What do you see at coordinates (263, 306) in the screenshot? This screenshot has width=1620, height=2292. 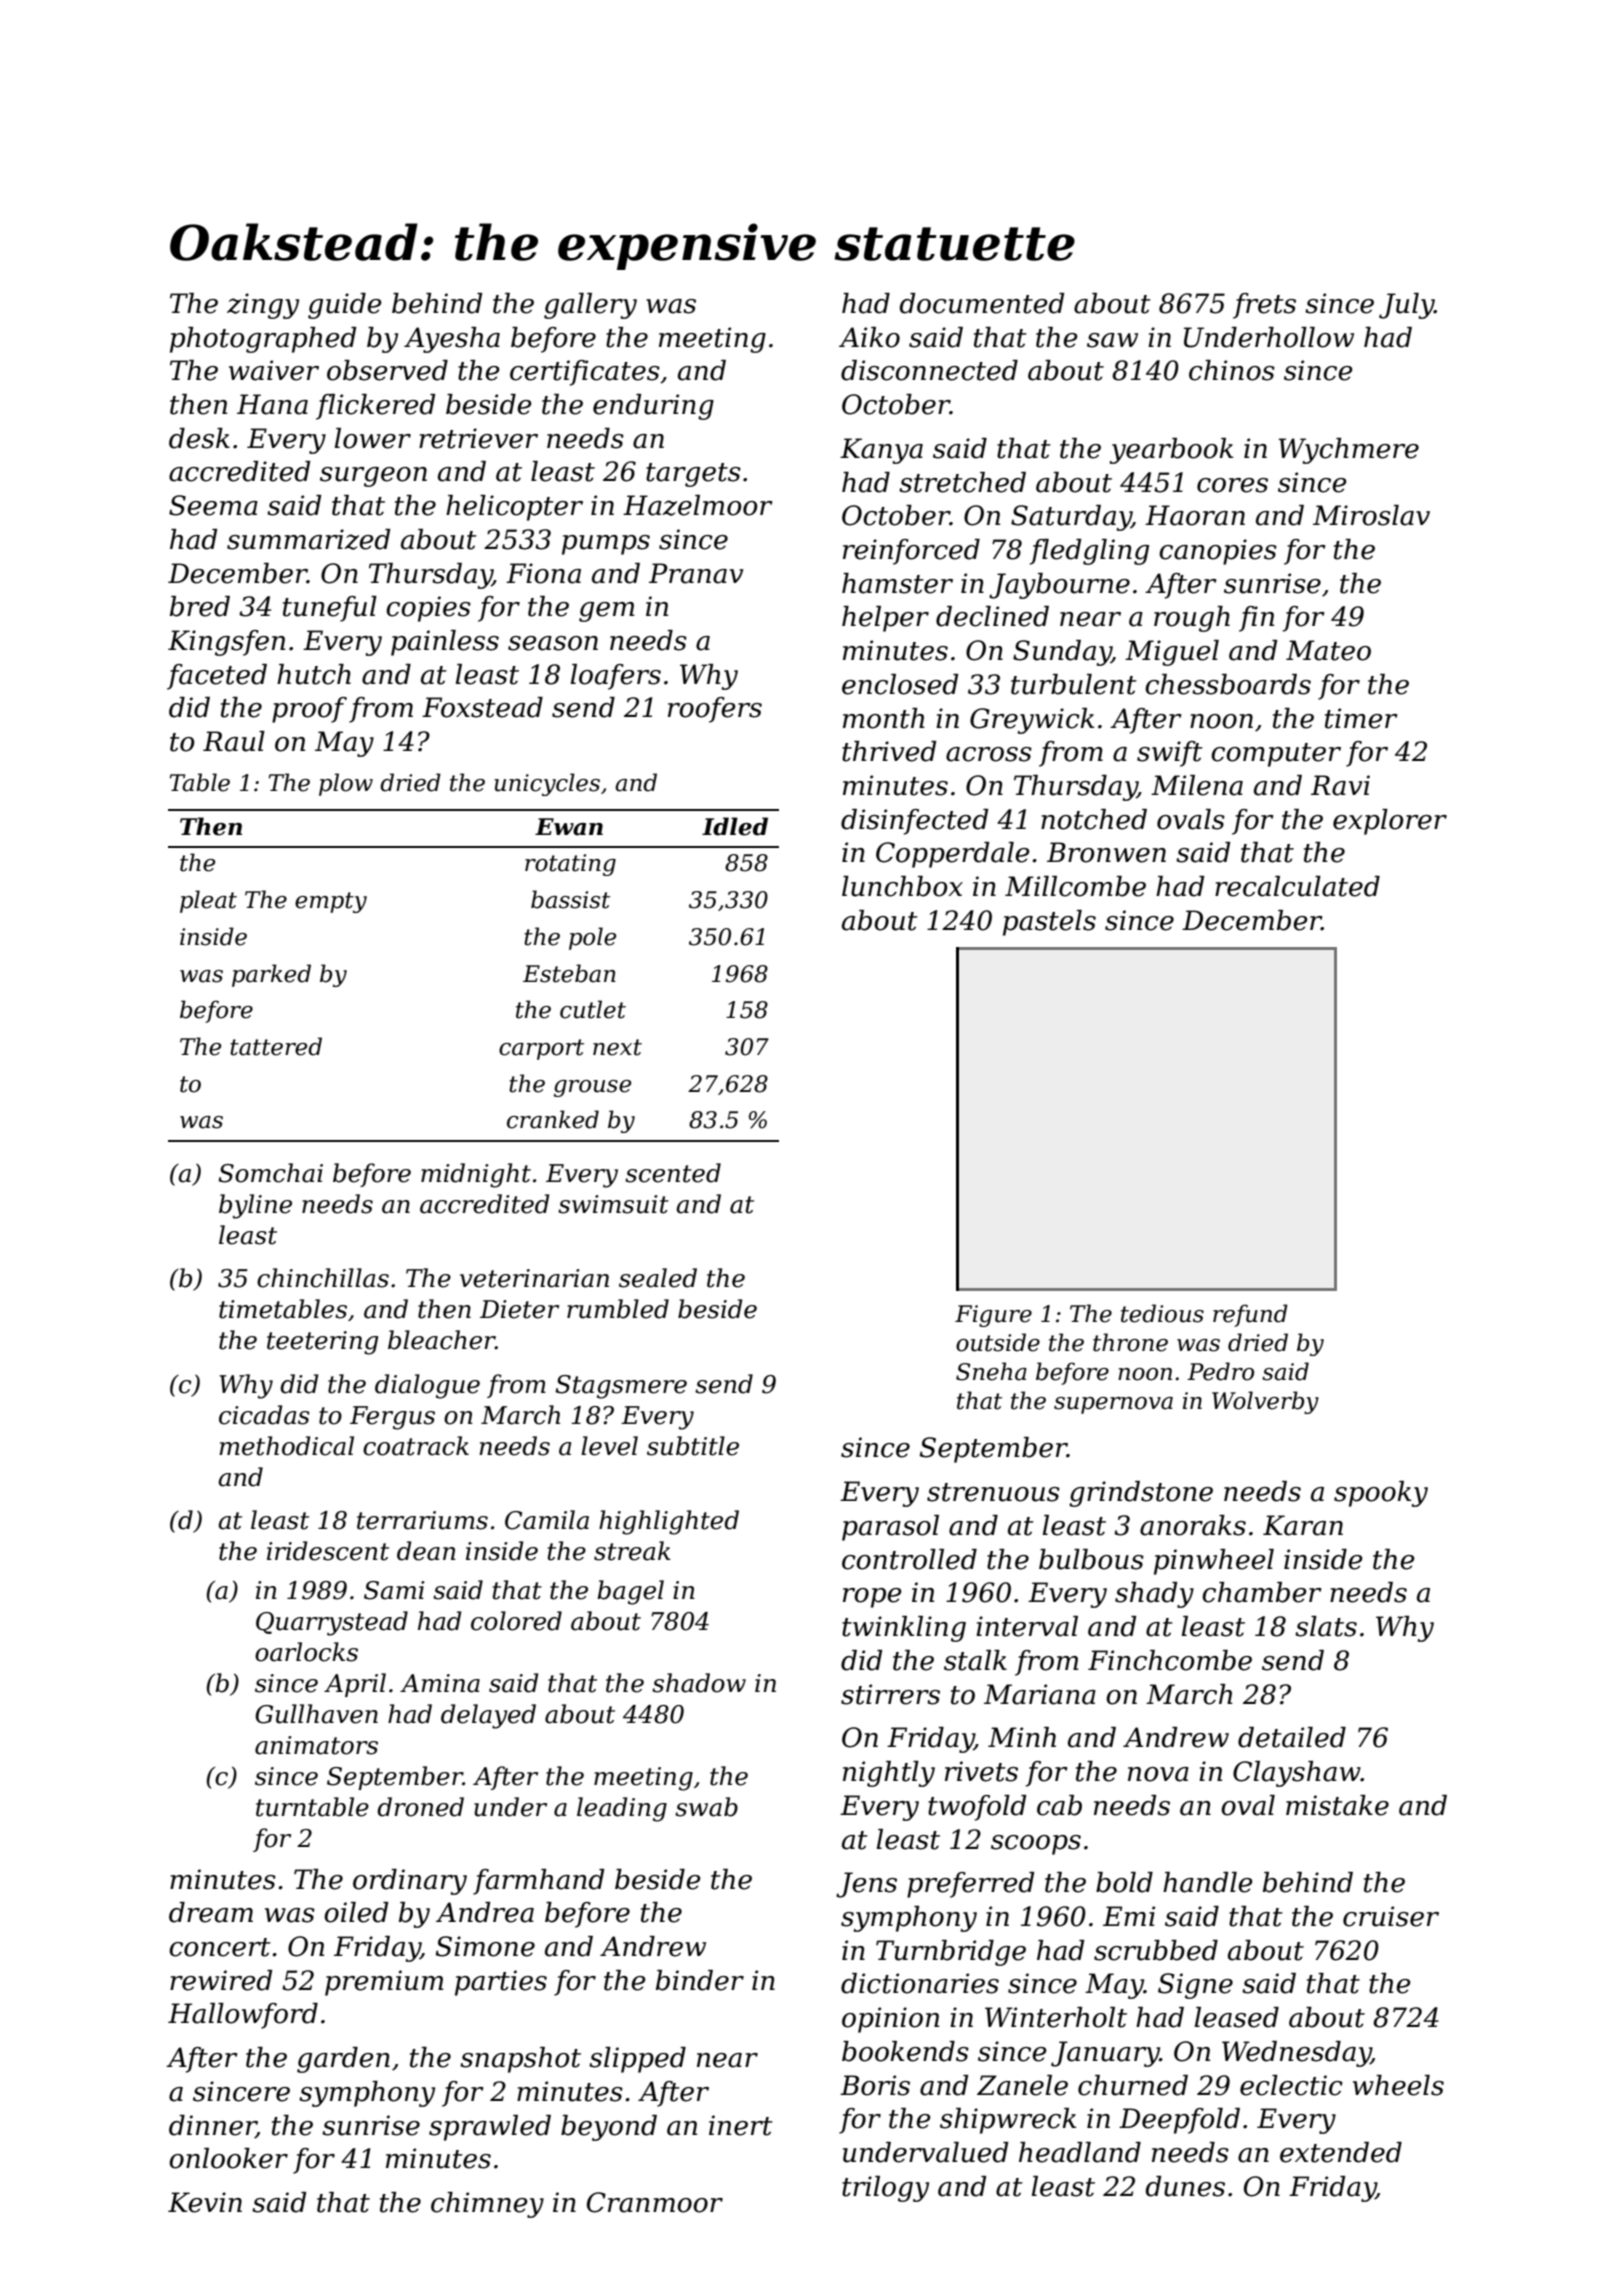 I see `zingy` at bounding box center [263, 306].
